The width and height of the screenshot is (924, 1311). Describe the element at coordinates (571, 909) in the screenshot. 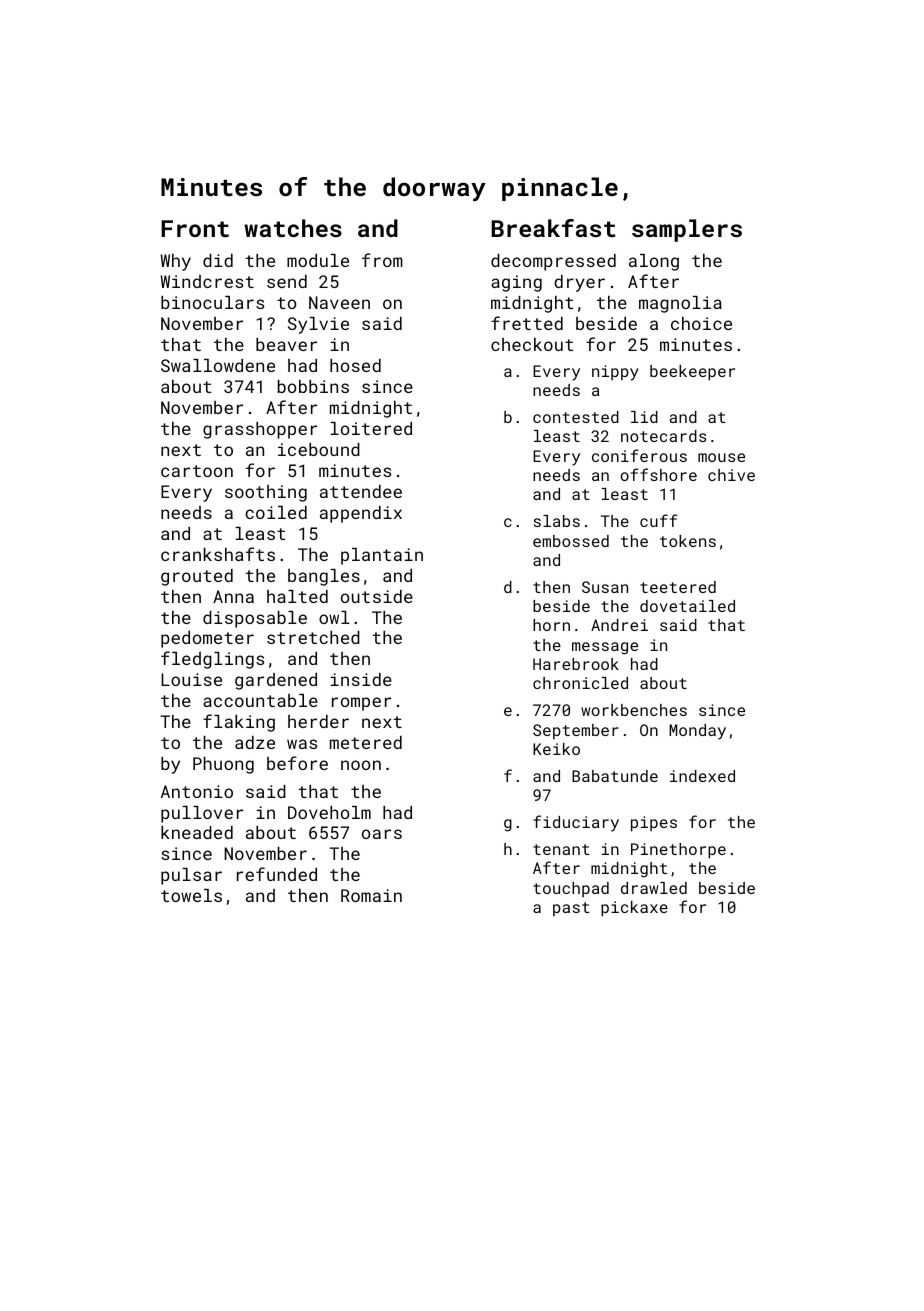

I see `past` at that location.
